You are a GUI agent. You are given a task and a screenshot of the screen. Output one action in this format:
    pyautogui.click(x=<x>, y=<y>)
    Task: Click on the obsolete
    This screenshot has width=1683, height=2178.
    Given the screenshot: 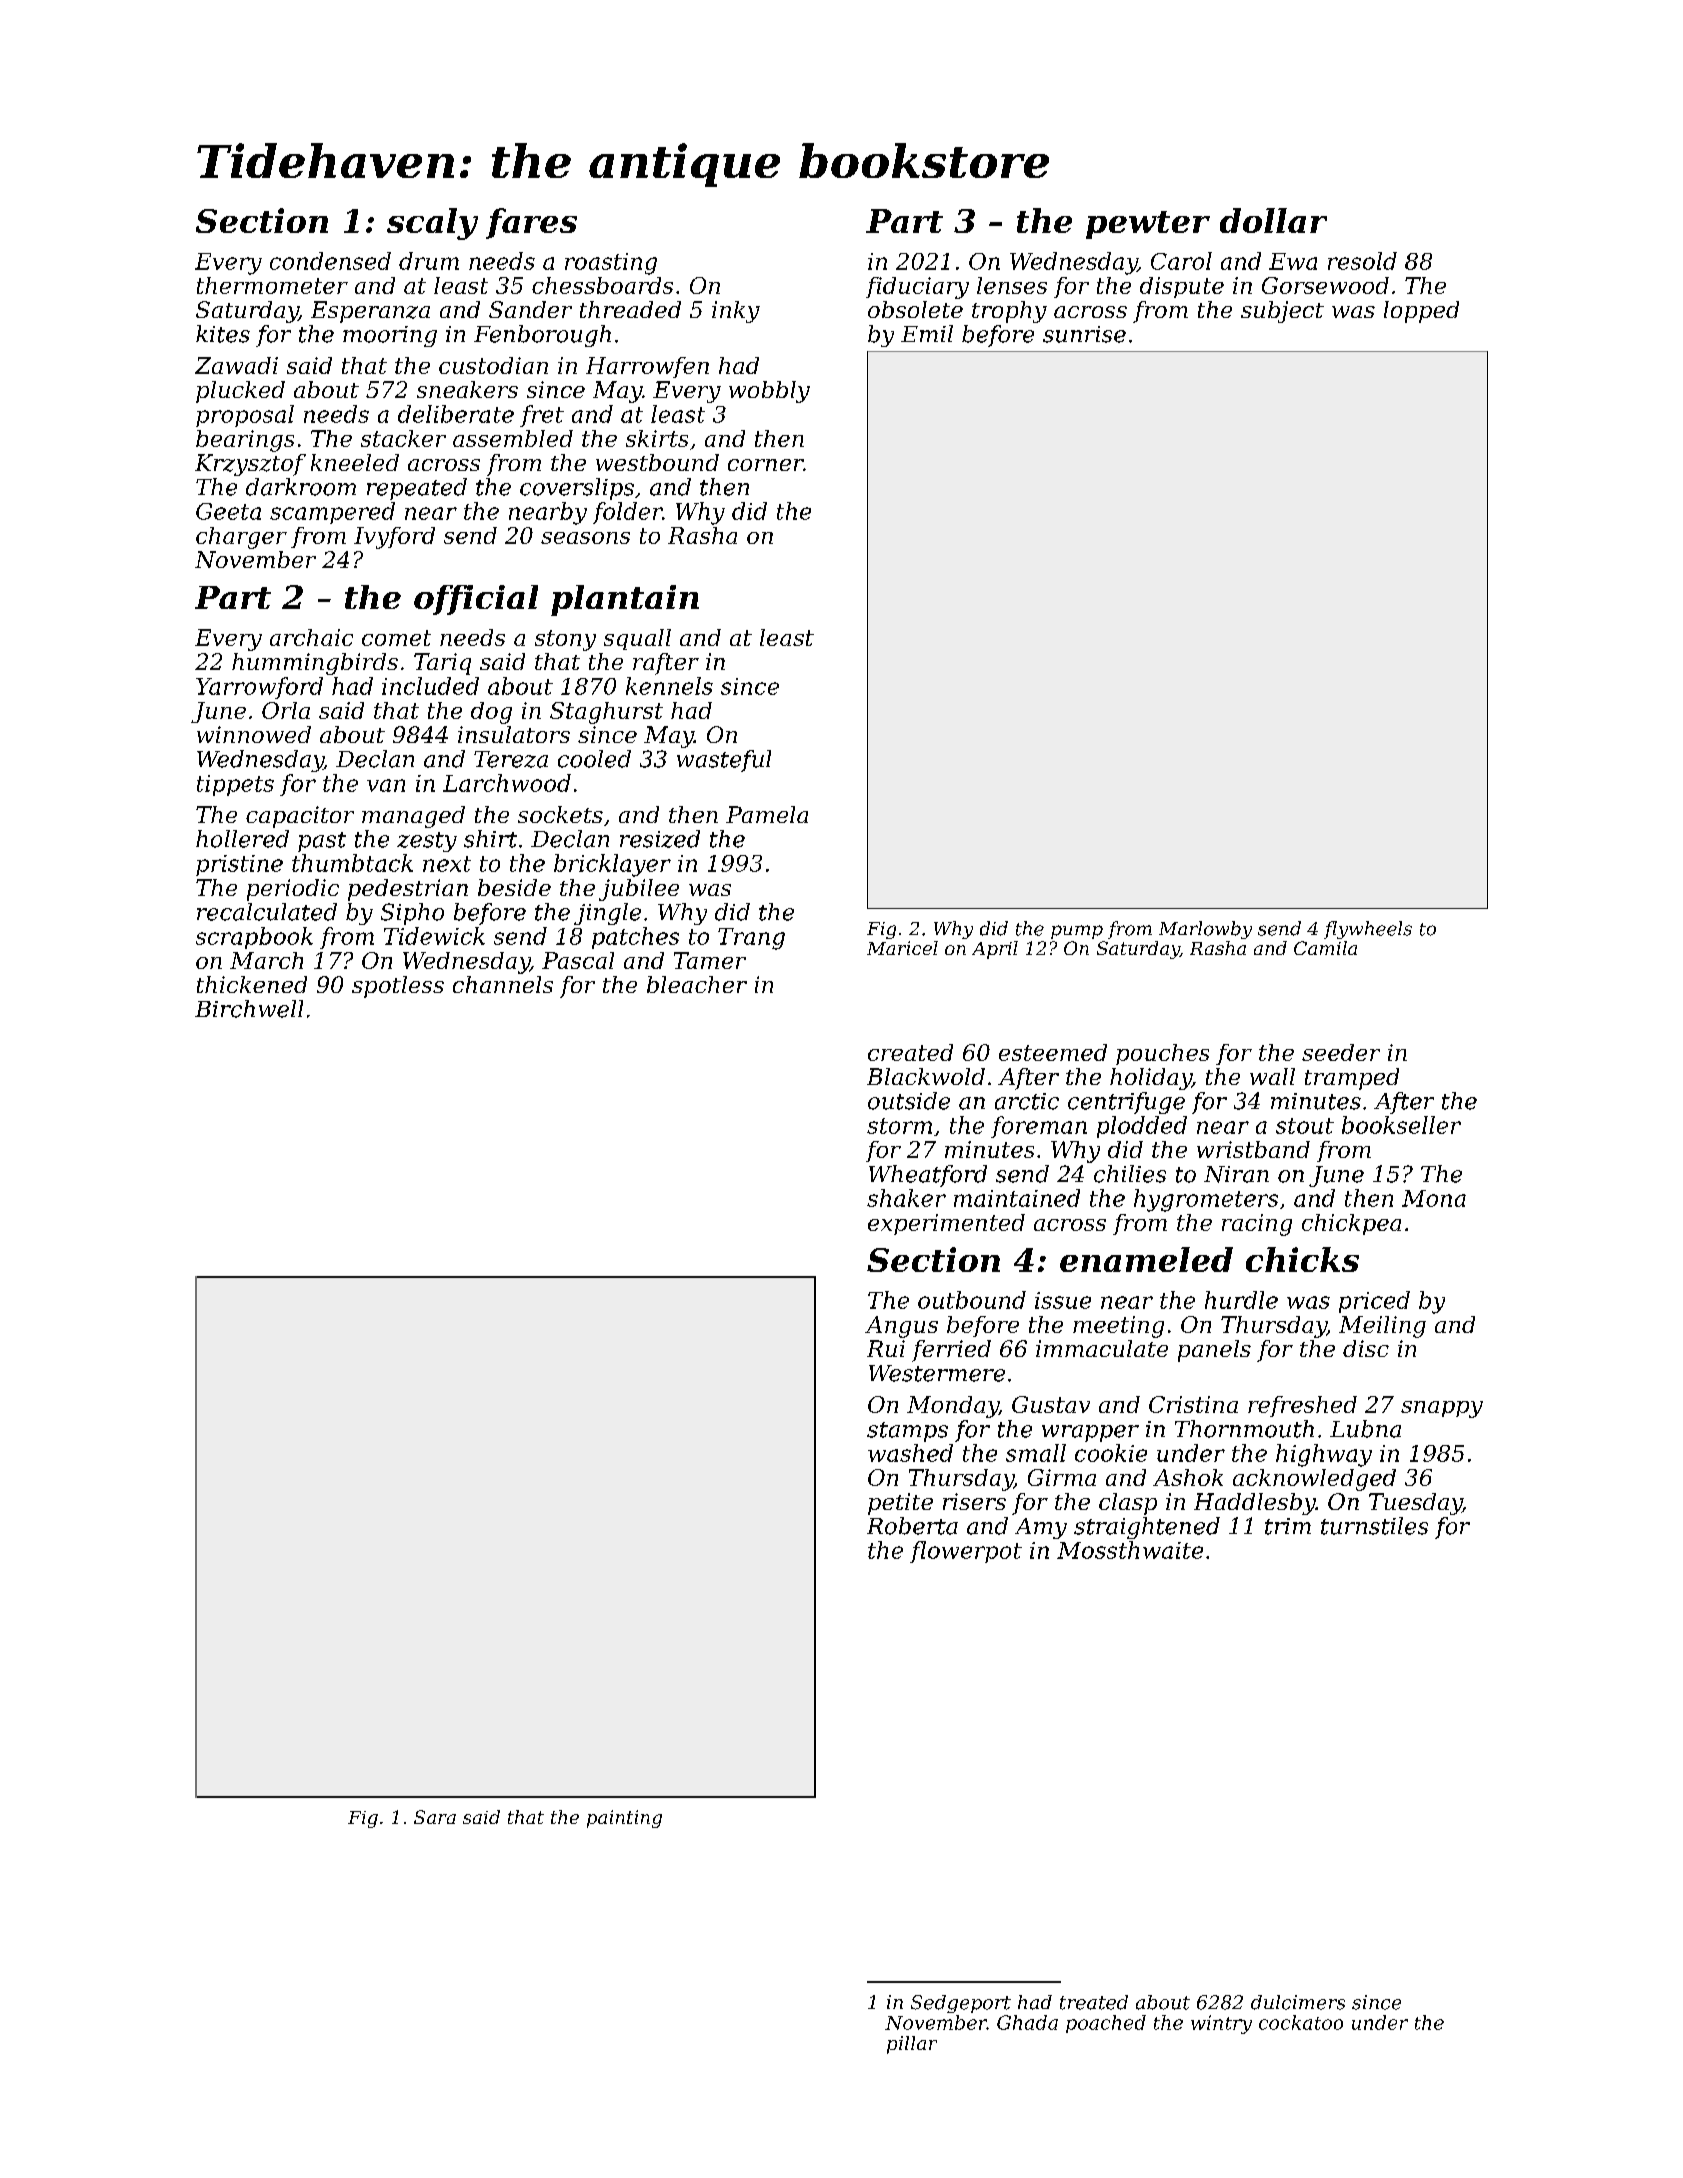 What is the action you would take?
    pyautogui.click(x=915, y=309)
